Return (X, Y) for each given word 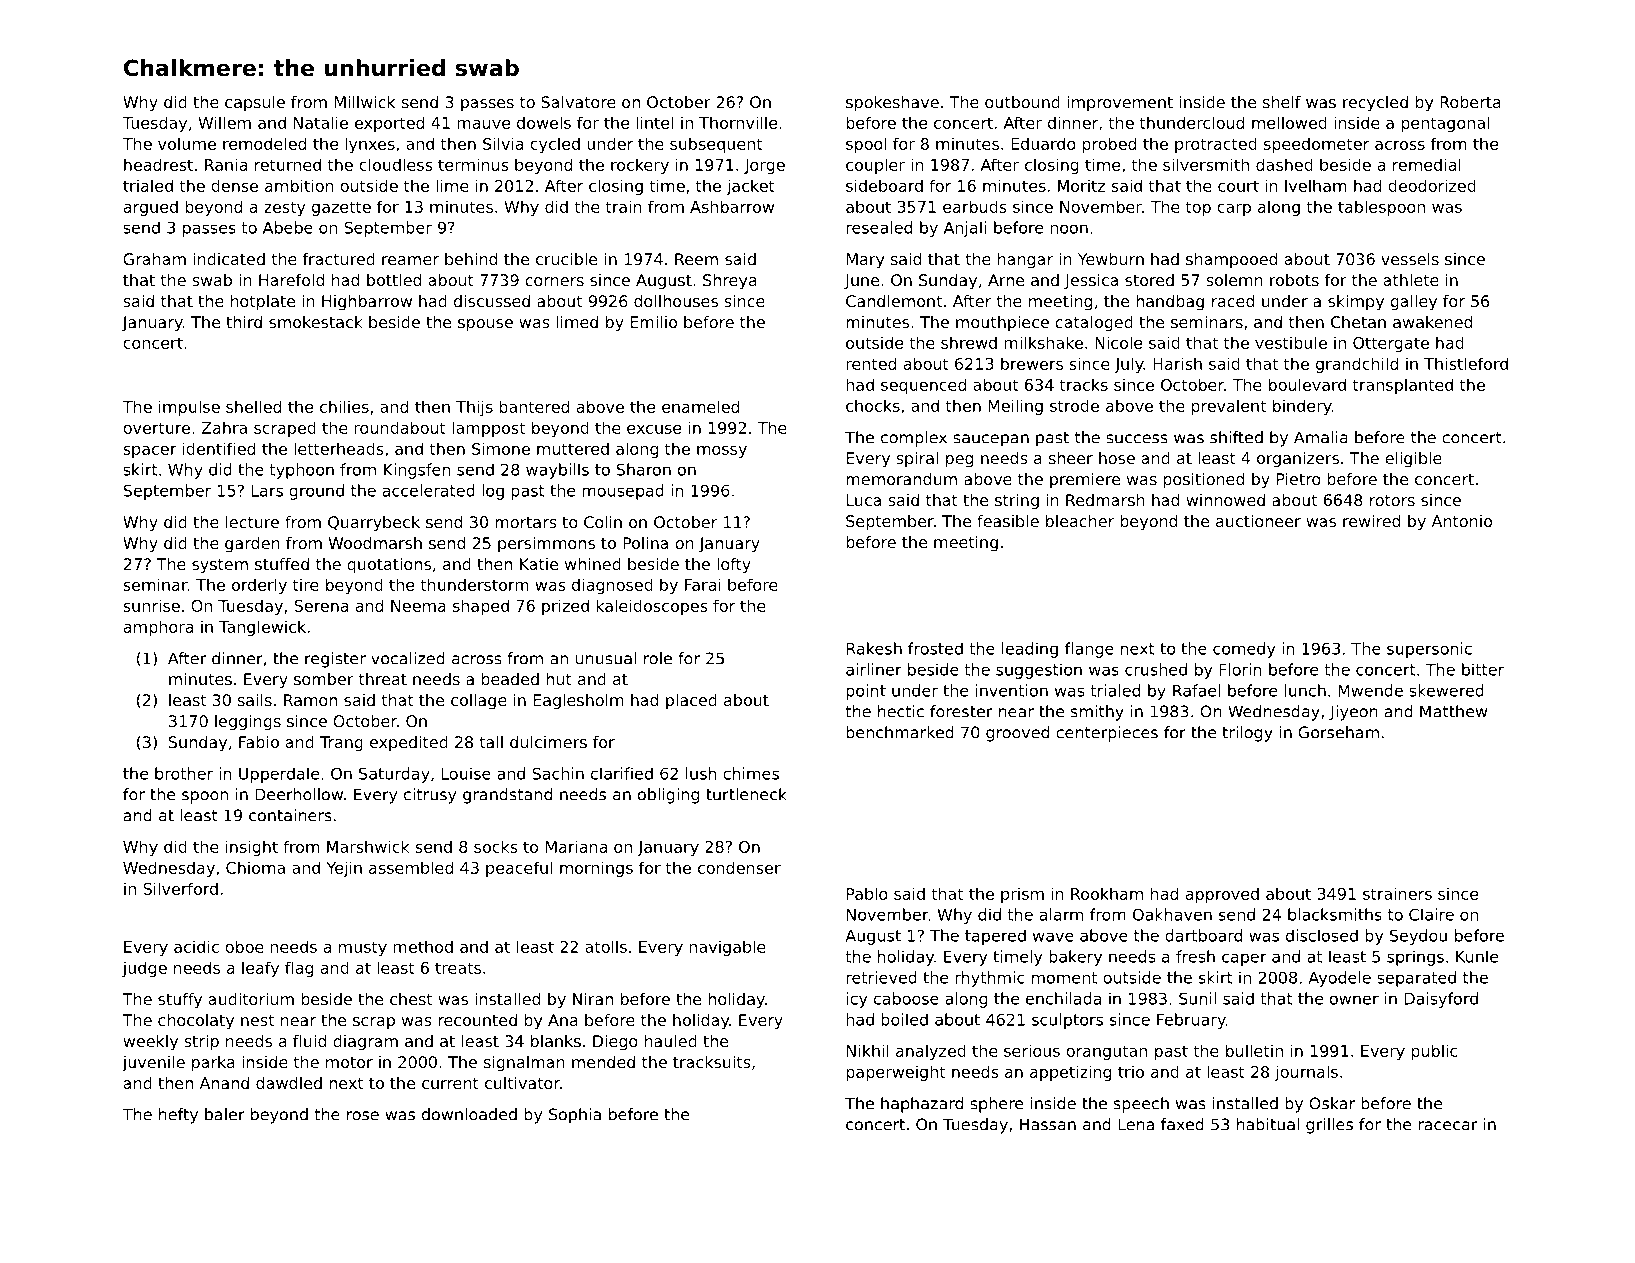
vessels (1410, 259)
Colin (603, 522)
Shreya (730, 282)
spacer (150, 452)
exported (389, 124)
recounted (477, 1020)
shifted (1236, 437)
